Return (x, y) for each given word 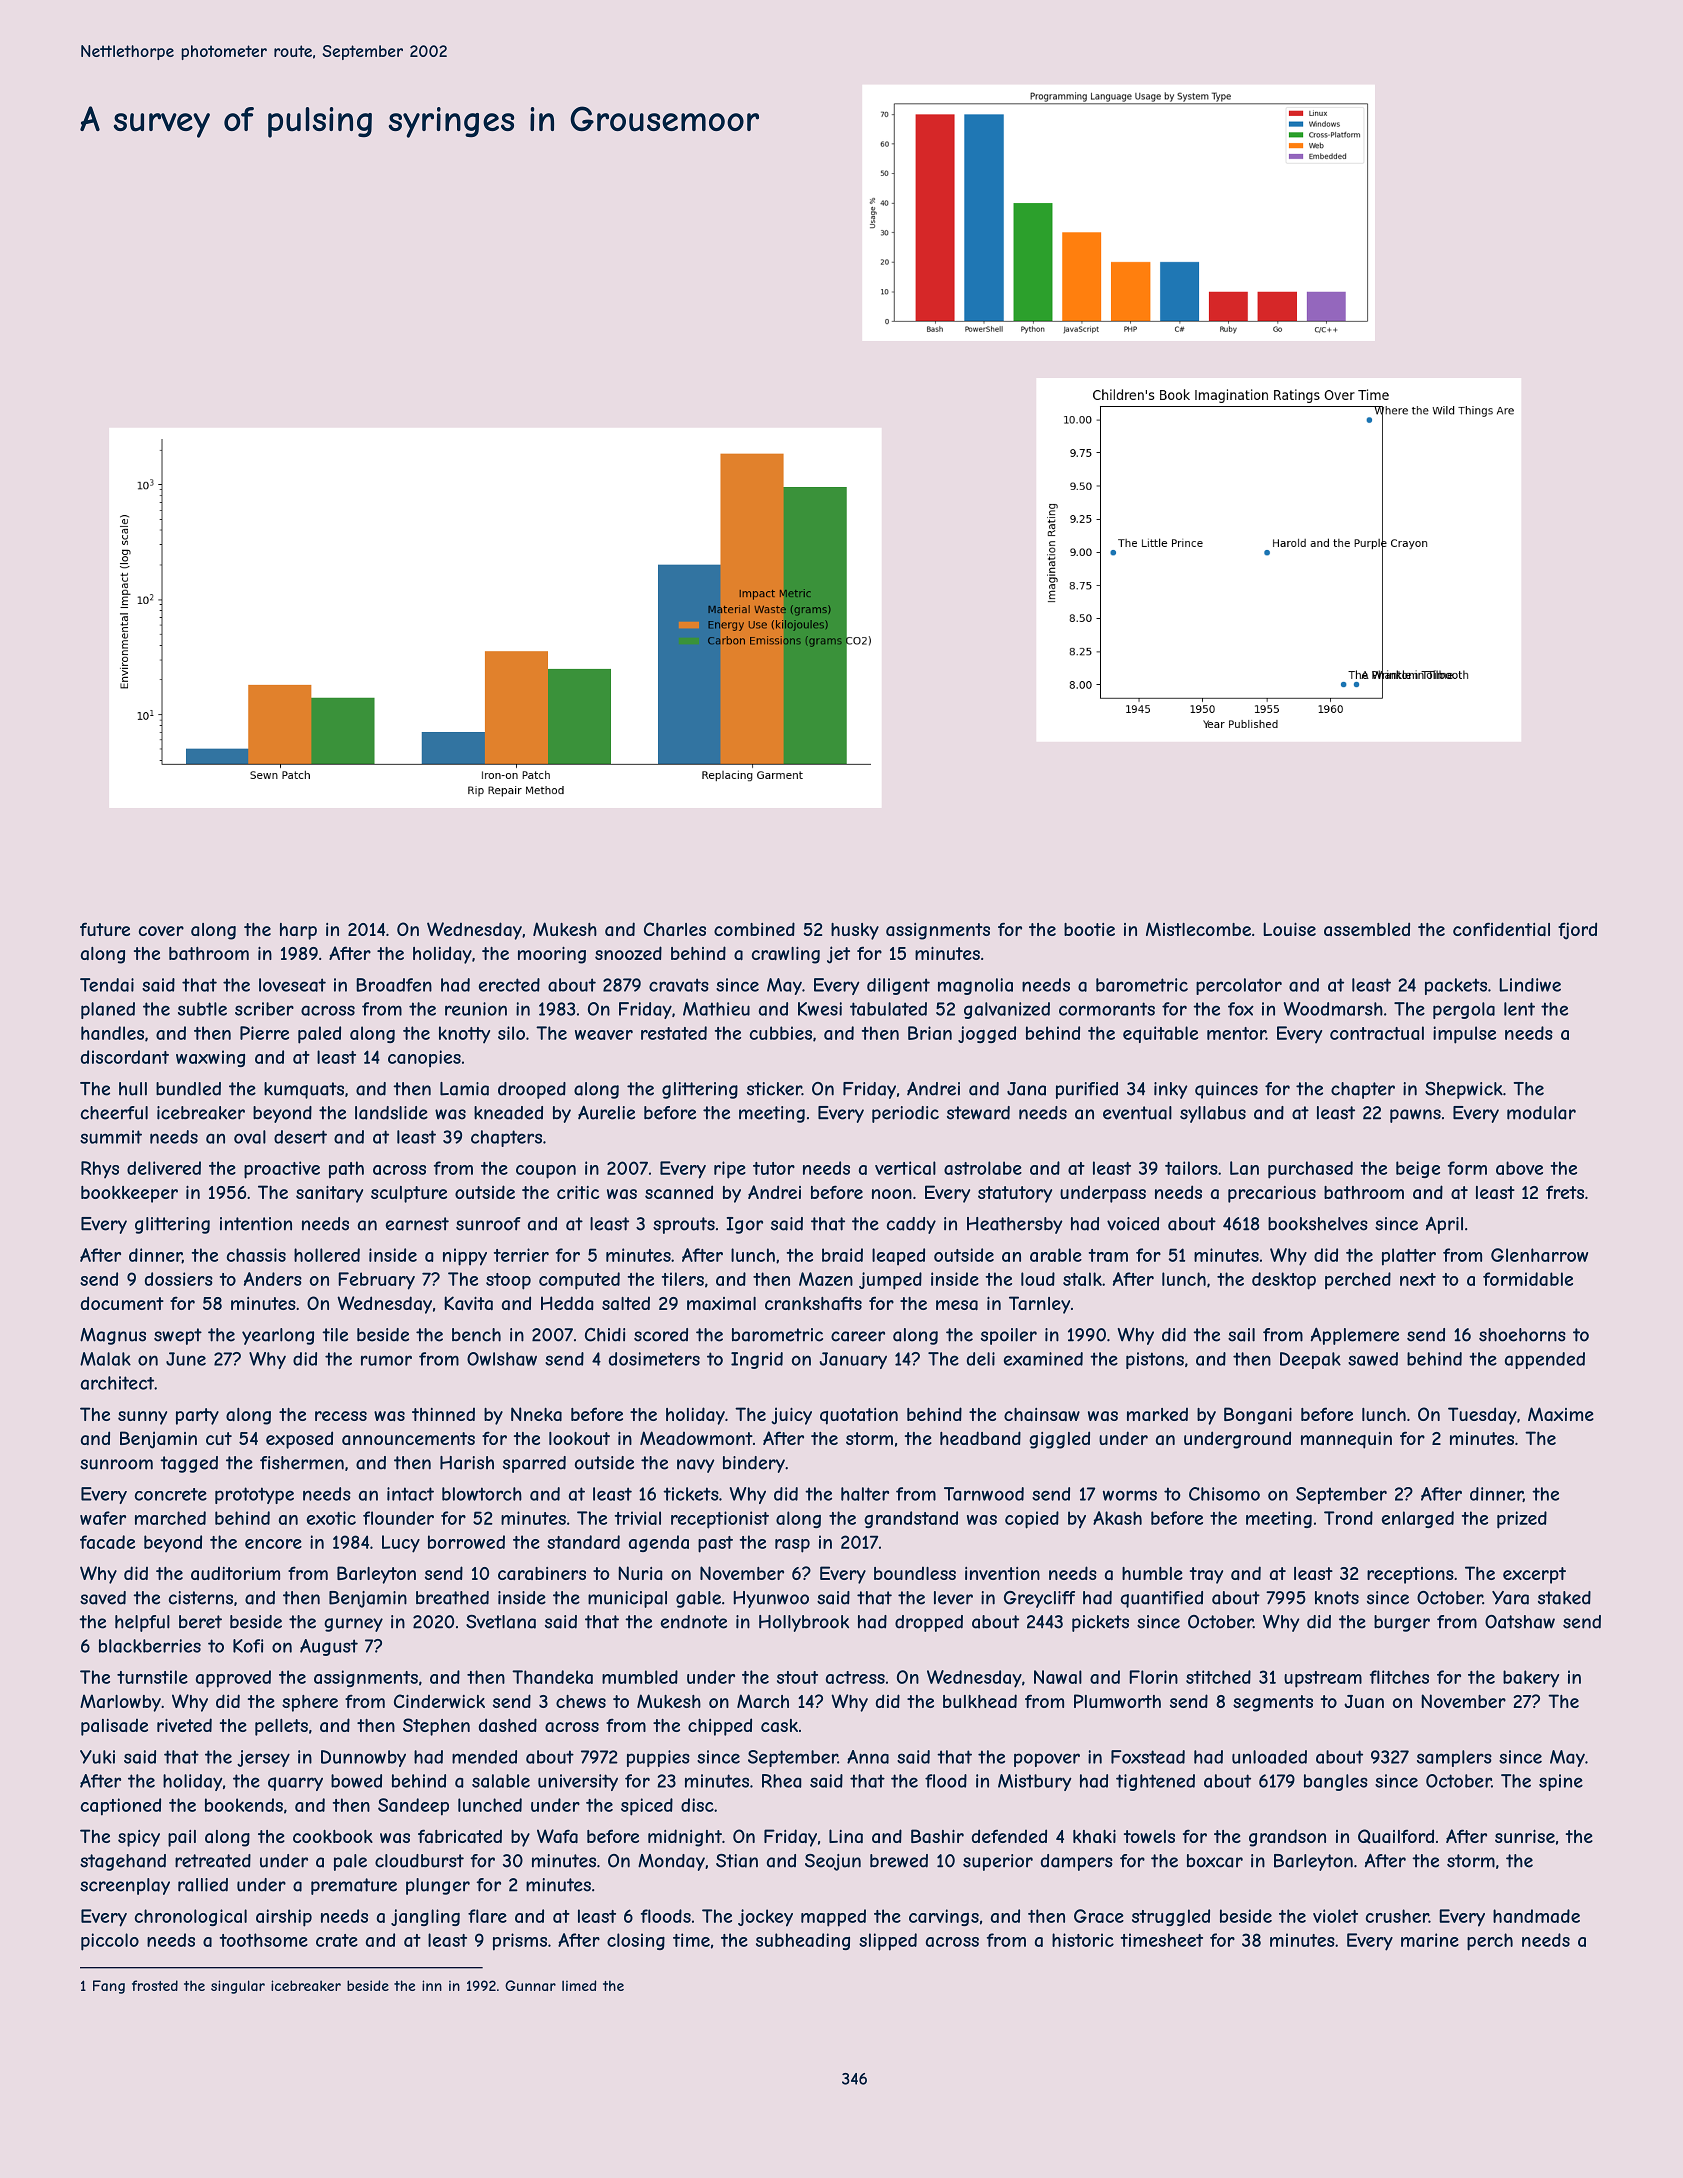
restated (674, 1033)
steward (978, 1113)
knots (1337, 1598)
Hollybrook (804, 1623)
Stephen (436, 1727)
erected (509, 985)
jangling (425, 1917)
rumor (386, 1360)
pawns (1415, 1116)
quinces (1226, 1090)
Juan (1364, 1701)
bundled (188, 1089)
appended (1545, 1360)
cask (779, 1725)
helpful (142, 1623)
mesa (957, 1305)
